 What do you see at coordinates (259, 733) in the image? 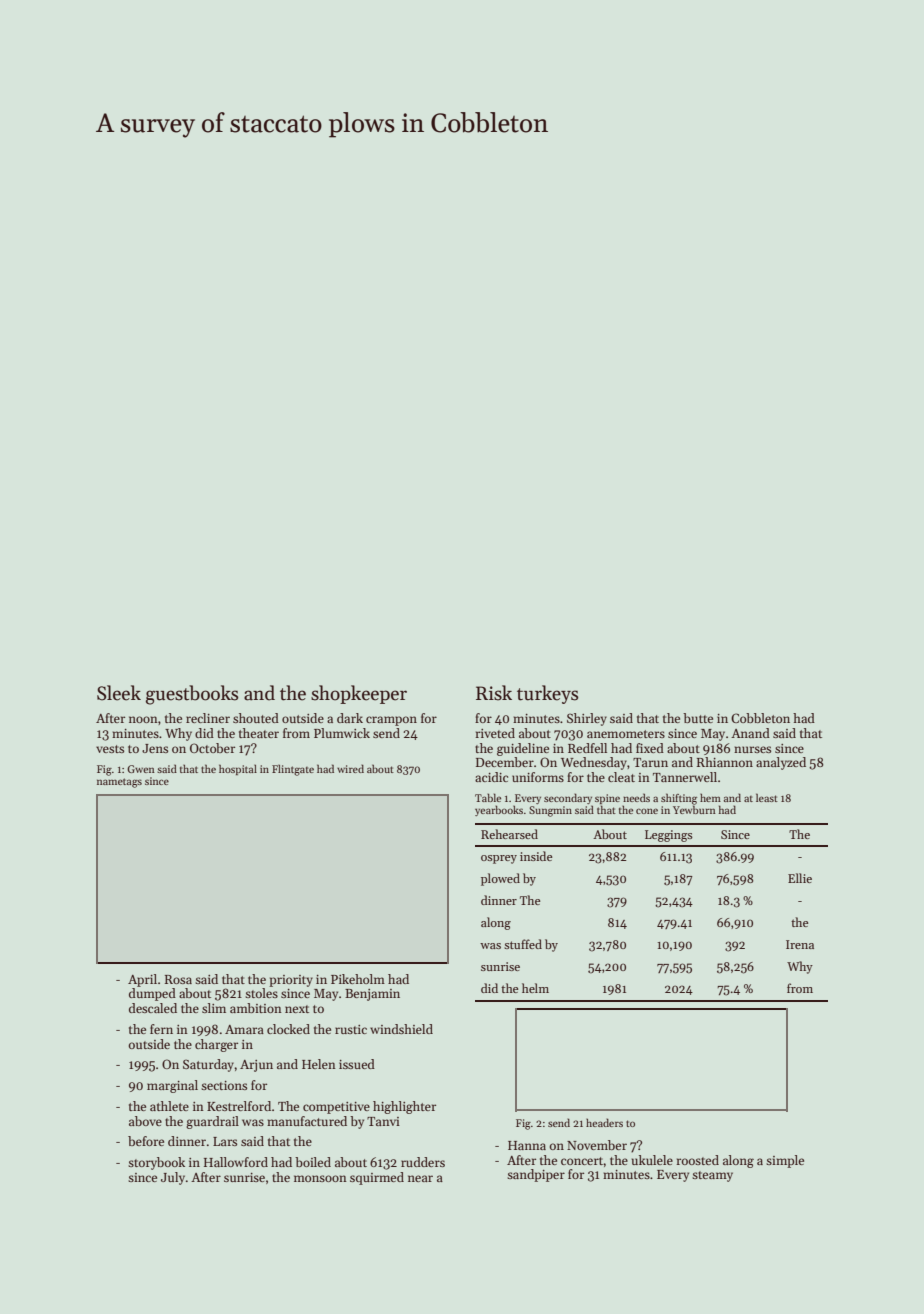
I see `theater` at bounding box center [259, 733].
